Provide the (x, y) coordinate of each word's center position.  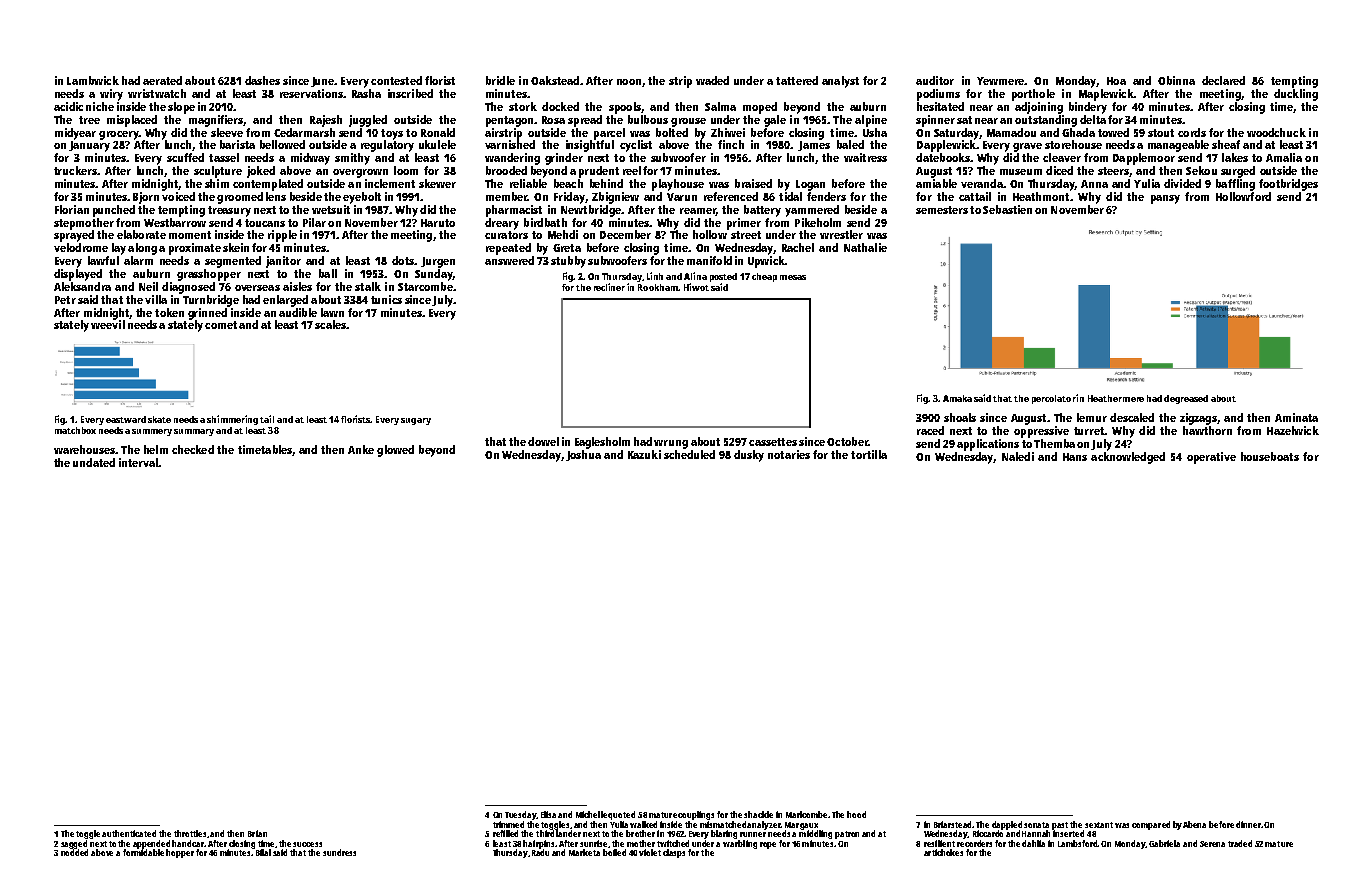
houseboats (1270, 456)
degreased (1186, 399)
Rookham (658, 287)
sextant (1099, 825)
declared (1223, 80)
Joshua (583, 455)
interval (138, 462)
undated (94, 462)
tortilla (869, 454)
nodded (74, 852)
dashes (262, 80)
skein (236, 247)
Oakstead (555, 80)
